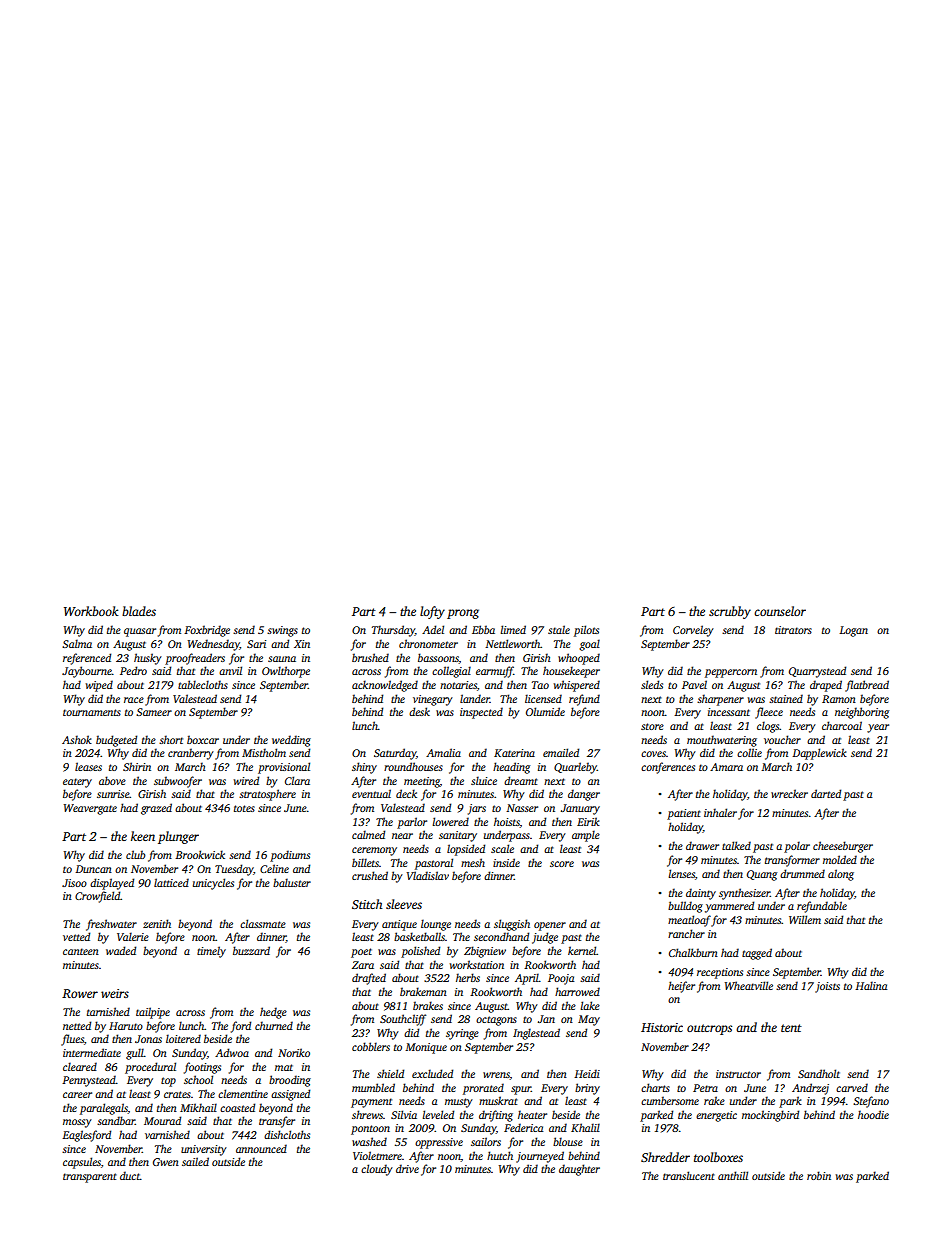 Image resolution: width=952 pixels, height=1233 pixels. I want to click on talked, so click(736, 845).
